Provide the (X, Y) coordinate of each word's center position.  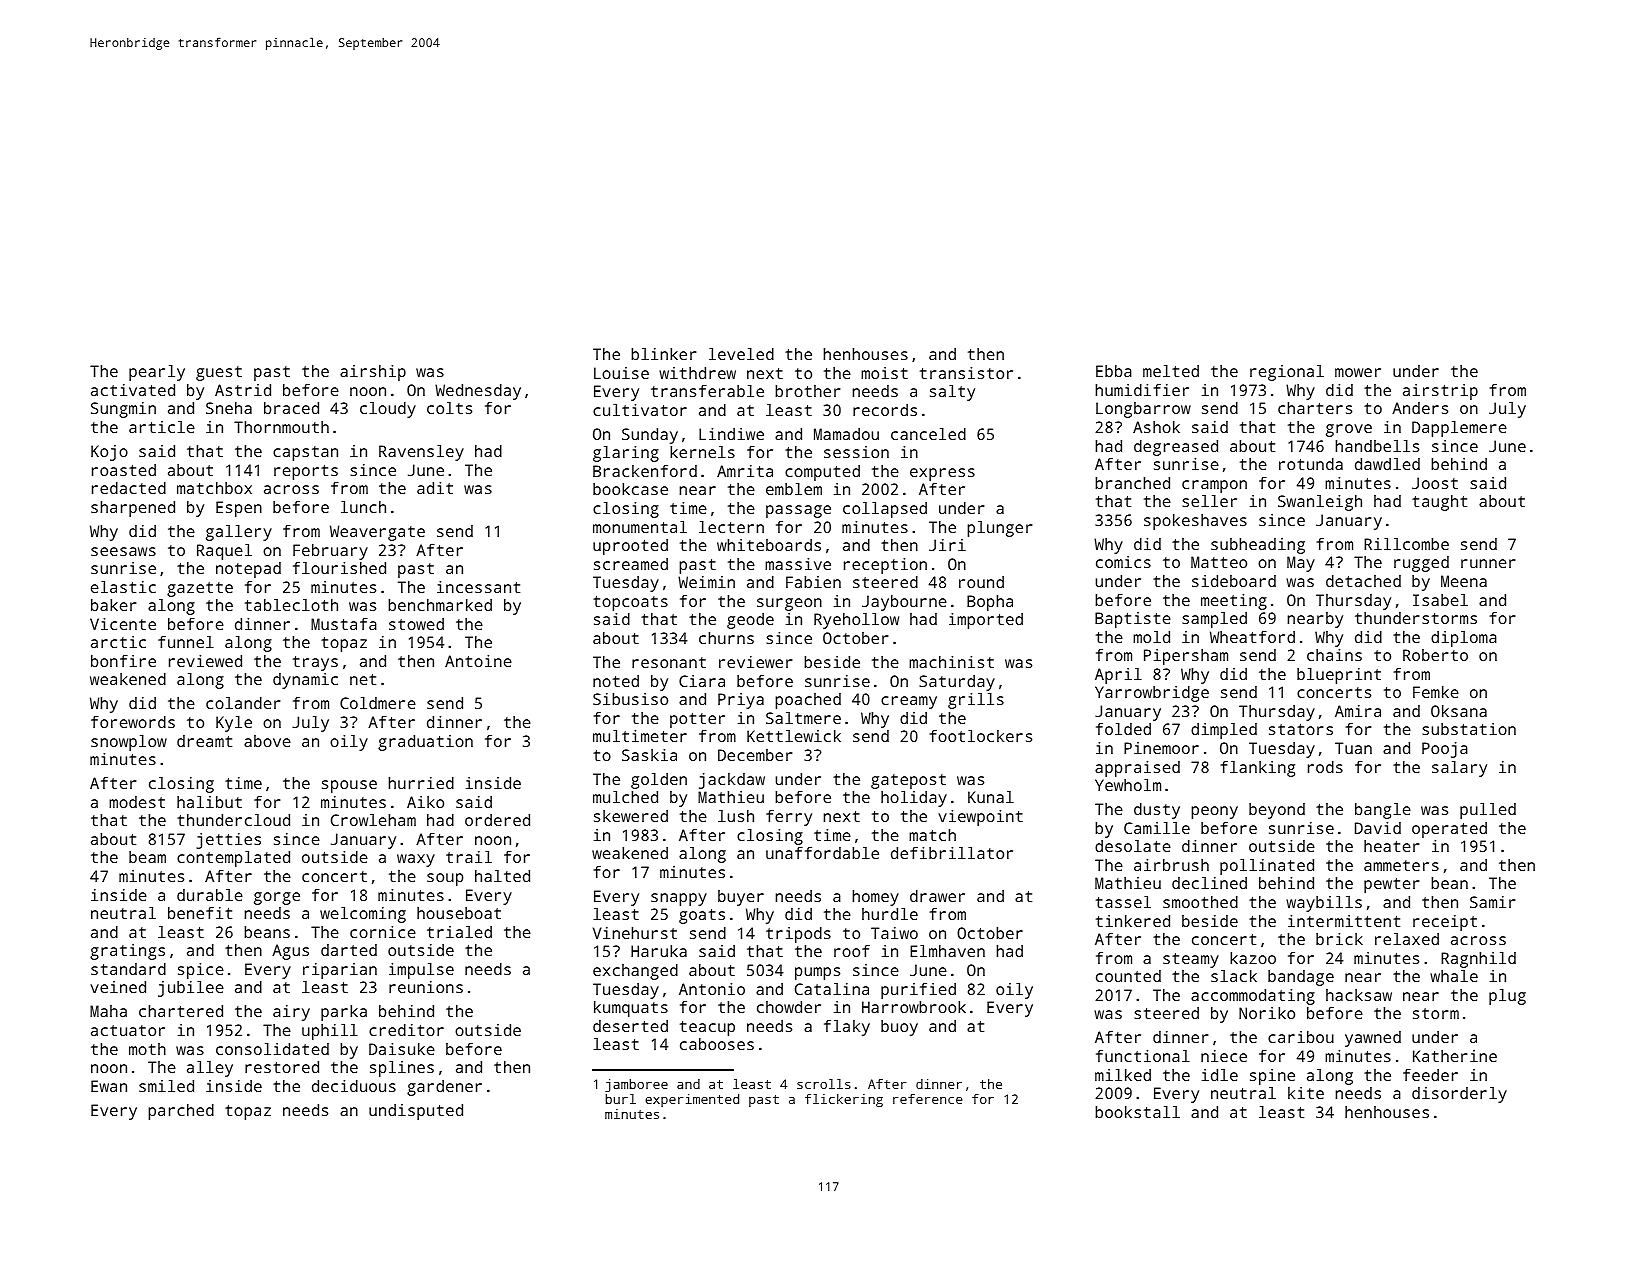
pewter (1391, 885)
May (1301, 564)
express (942, 474)
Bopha (990, 603)
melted (1171, 371)
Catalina (832, 989)
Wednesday (478, 392)
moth (147, 1049)
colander (243, 703)
